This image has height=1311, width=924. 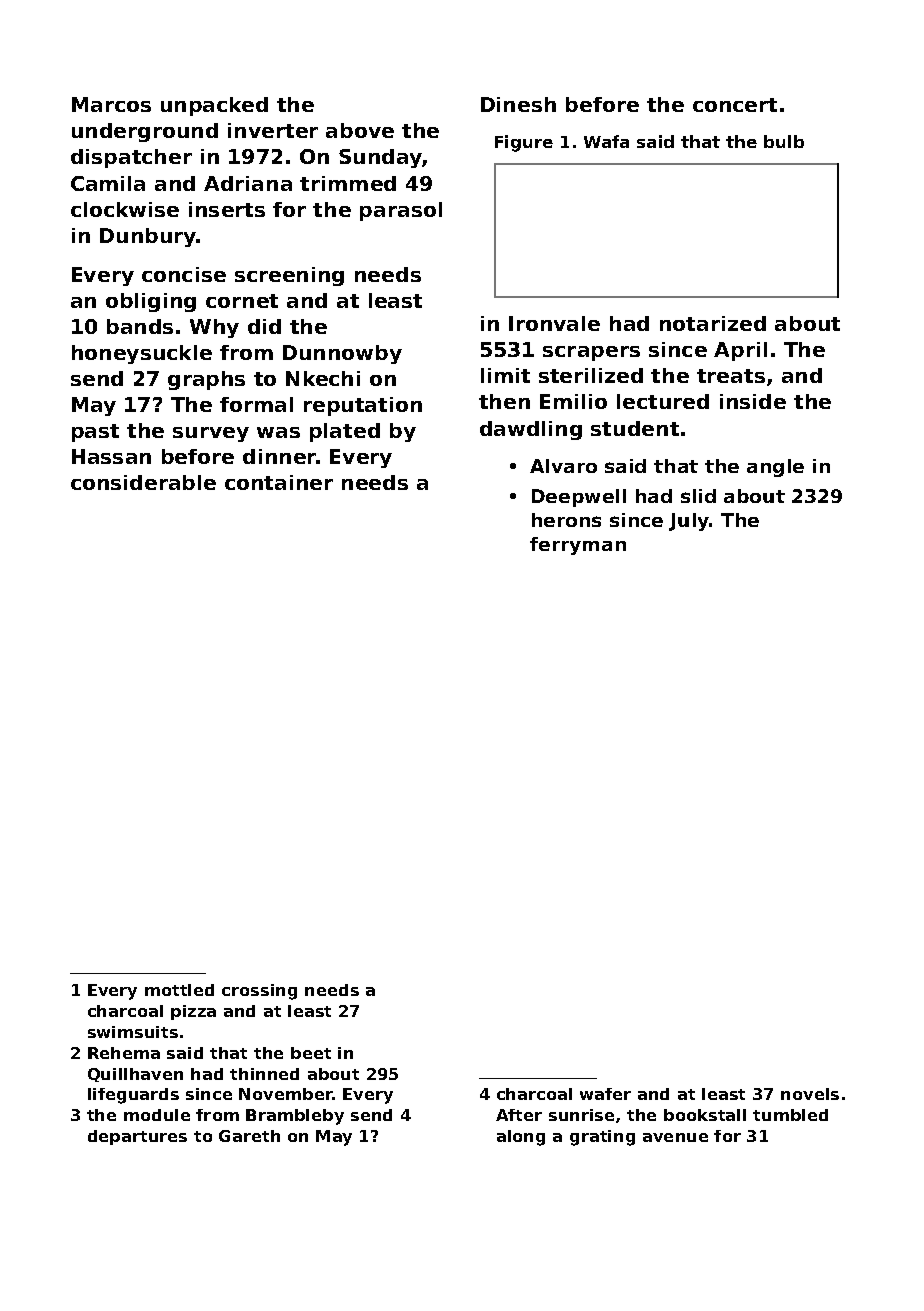 What do you see at coordinates (784, 141) in the image?
I see `bulb` at bounding box center [784, 141].
